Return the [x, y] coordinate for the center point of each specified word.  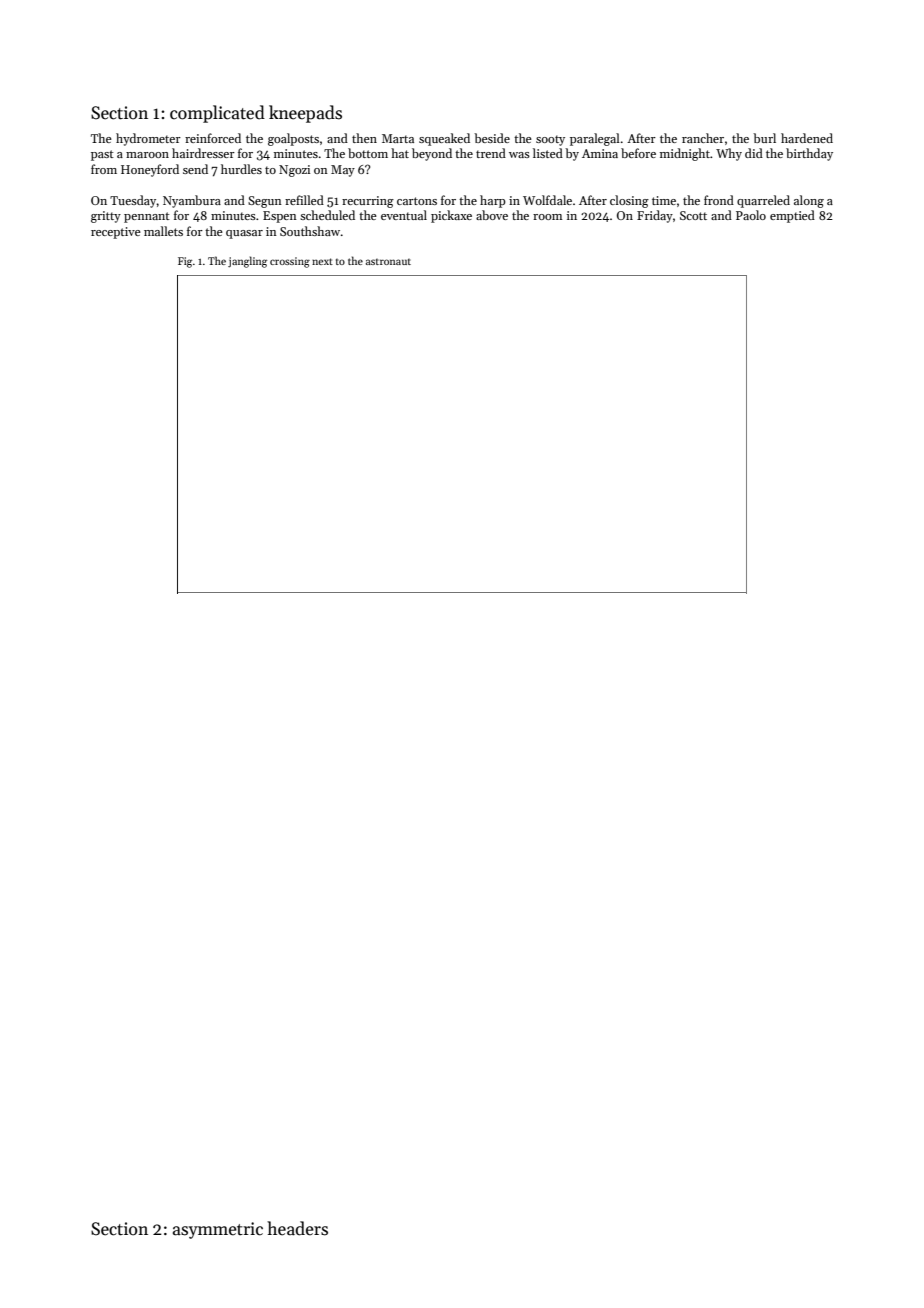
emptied [792, 216]
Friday [655, 216]
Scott [693, 215]
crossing [290, 262]
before [638, 153]
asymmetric [218, 1230]
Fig [185, 262]
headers [297, 1228]
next [322, 261]
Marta [398, 138]
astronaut [388, 262]
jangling [247, 262]
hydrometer [148, 139]
